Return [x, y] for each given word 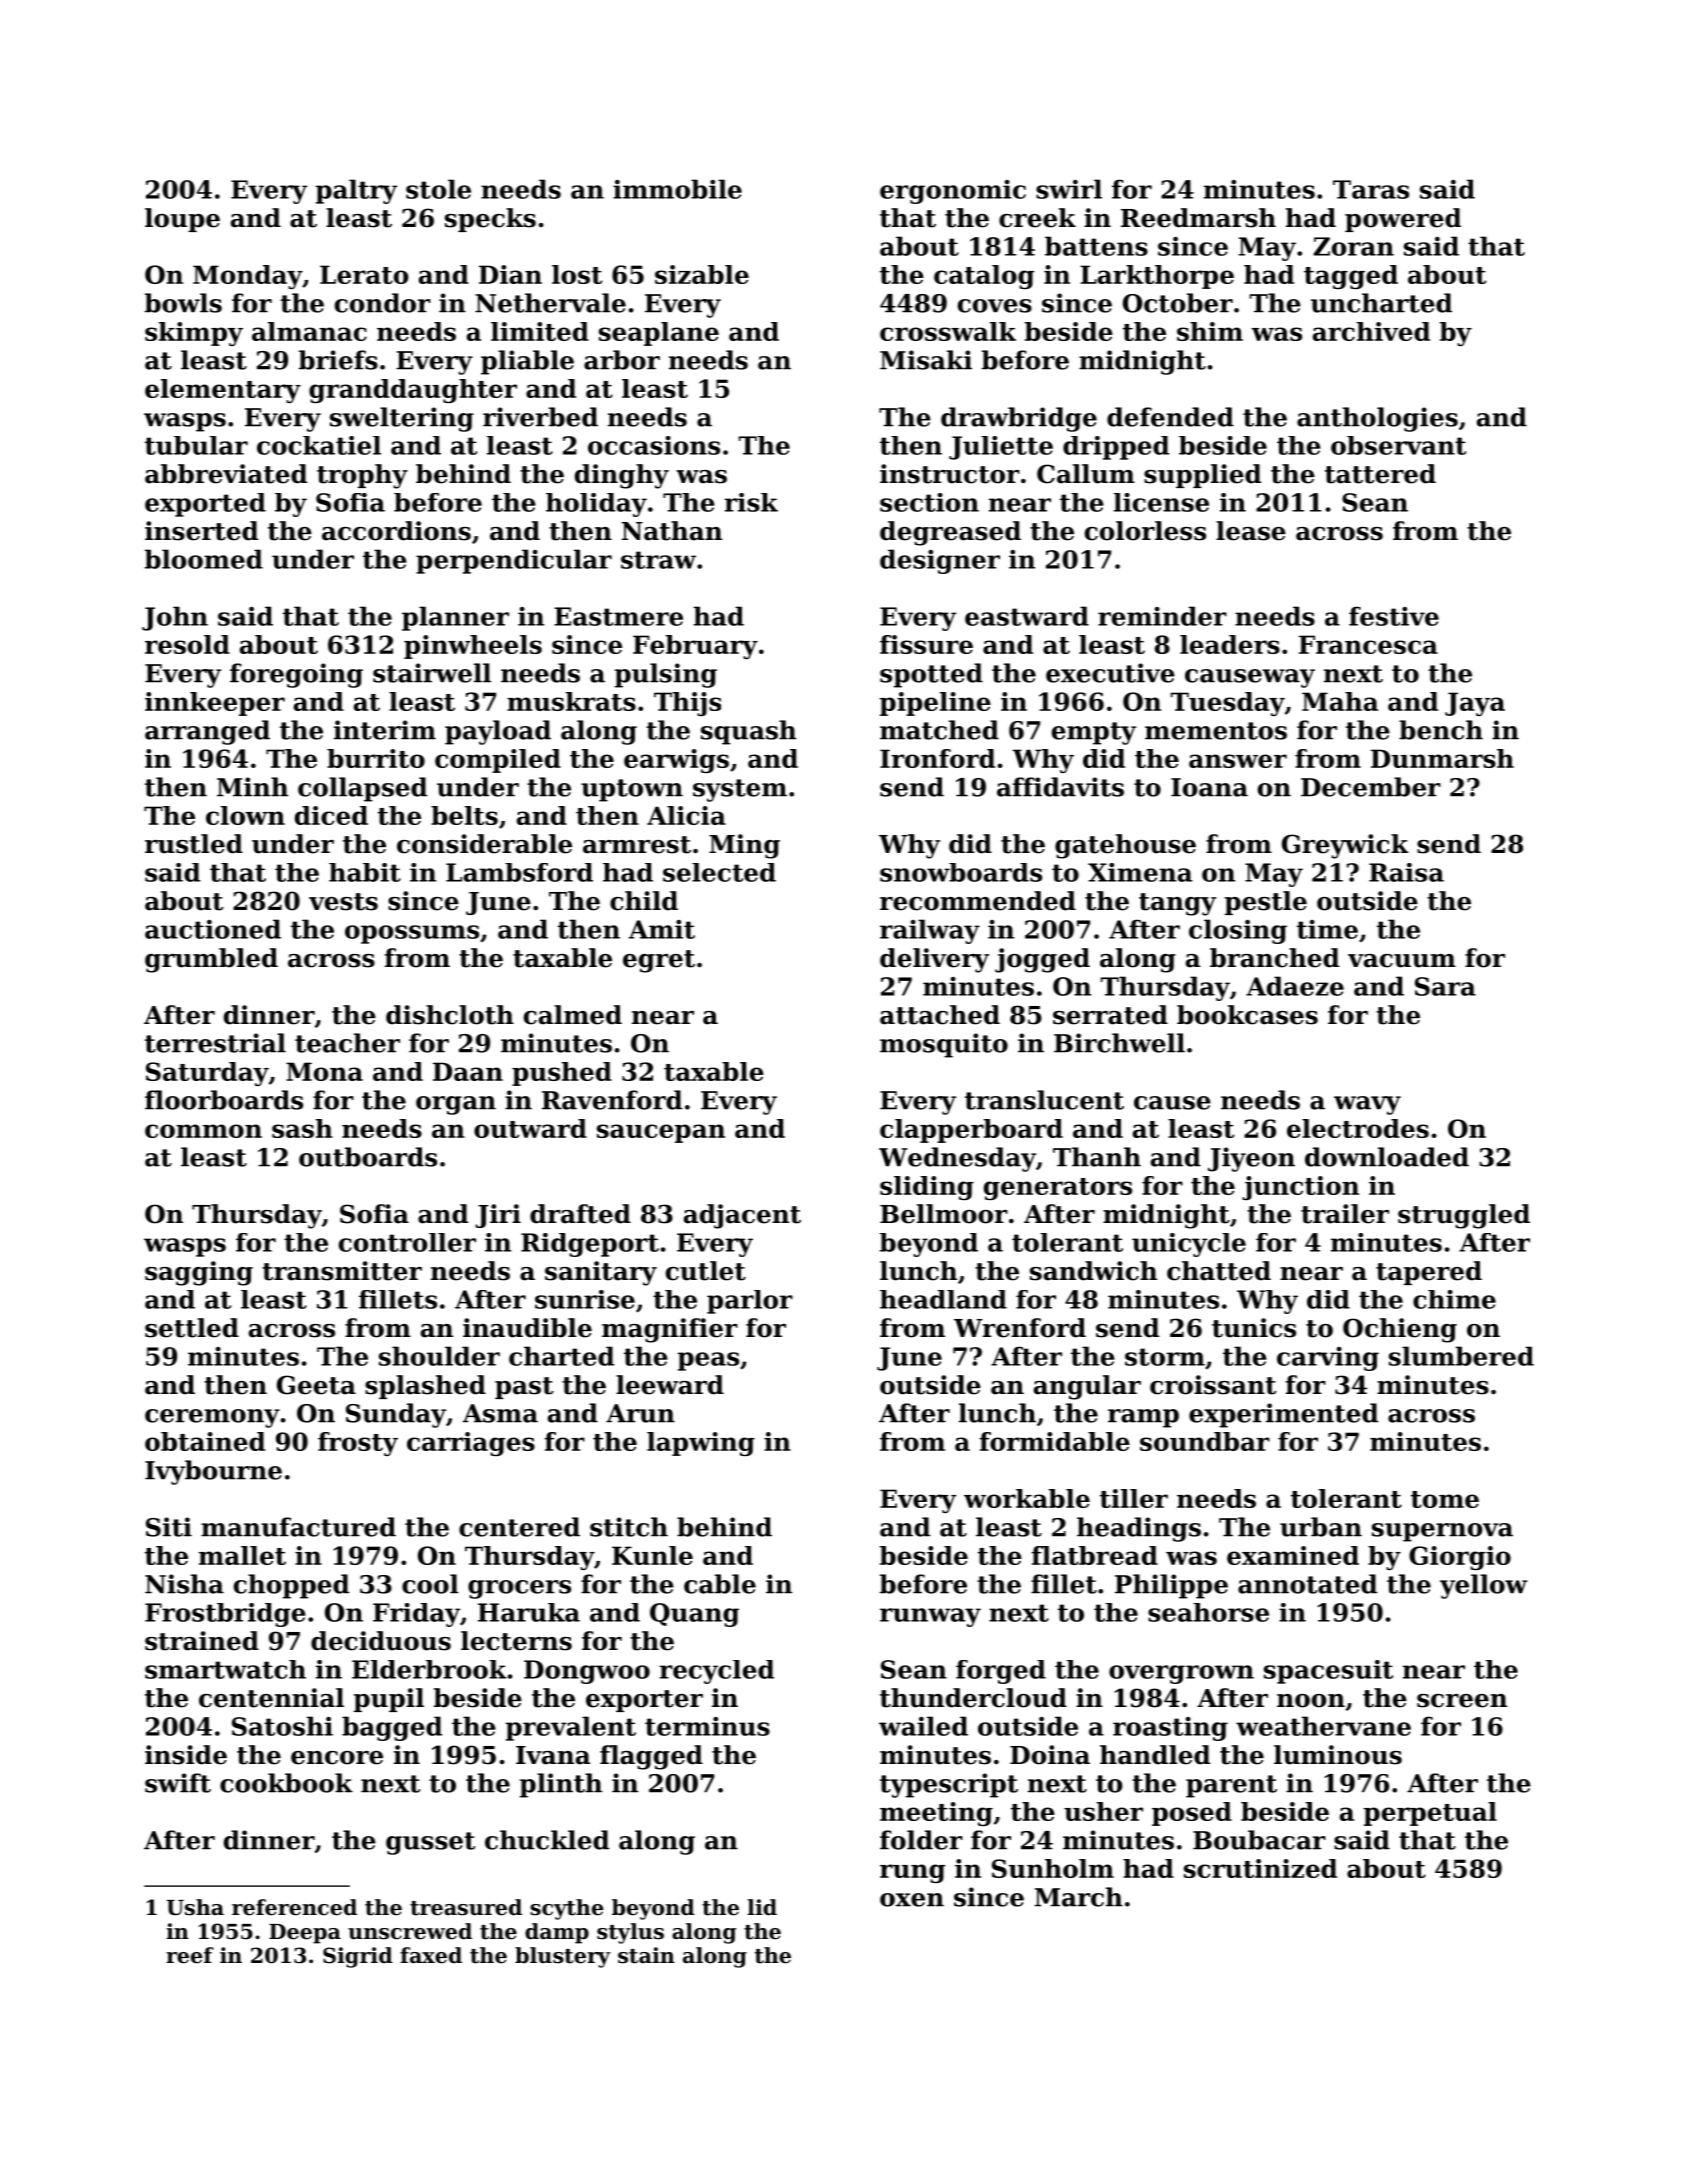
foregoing [296, 675]
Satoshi [282, 1726]
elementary [223, 391]
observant [1398, 445]
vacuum [1402, 961]
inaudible [527, 1328]
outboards [368, 1157]
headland [943, 1299]
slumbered [1461, 1356]
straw [658, 560]
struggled [1464, 1216]
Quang [694, 1615]
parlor [750, 1302]
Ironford [937, 758]
